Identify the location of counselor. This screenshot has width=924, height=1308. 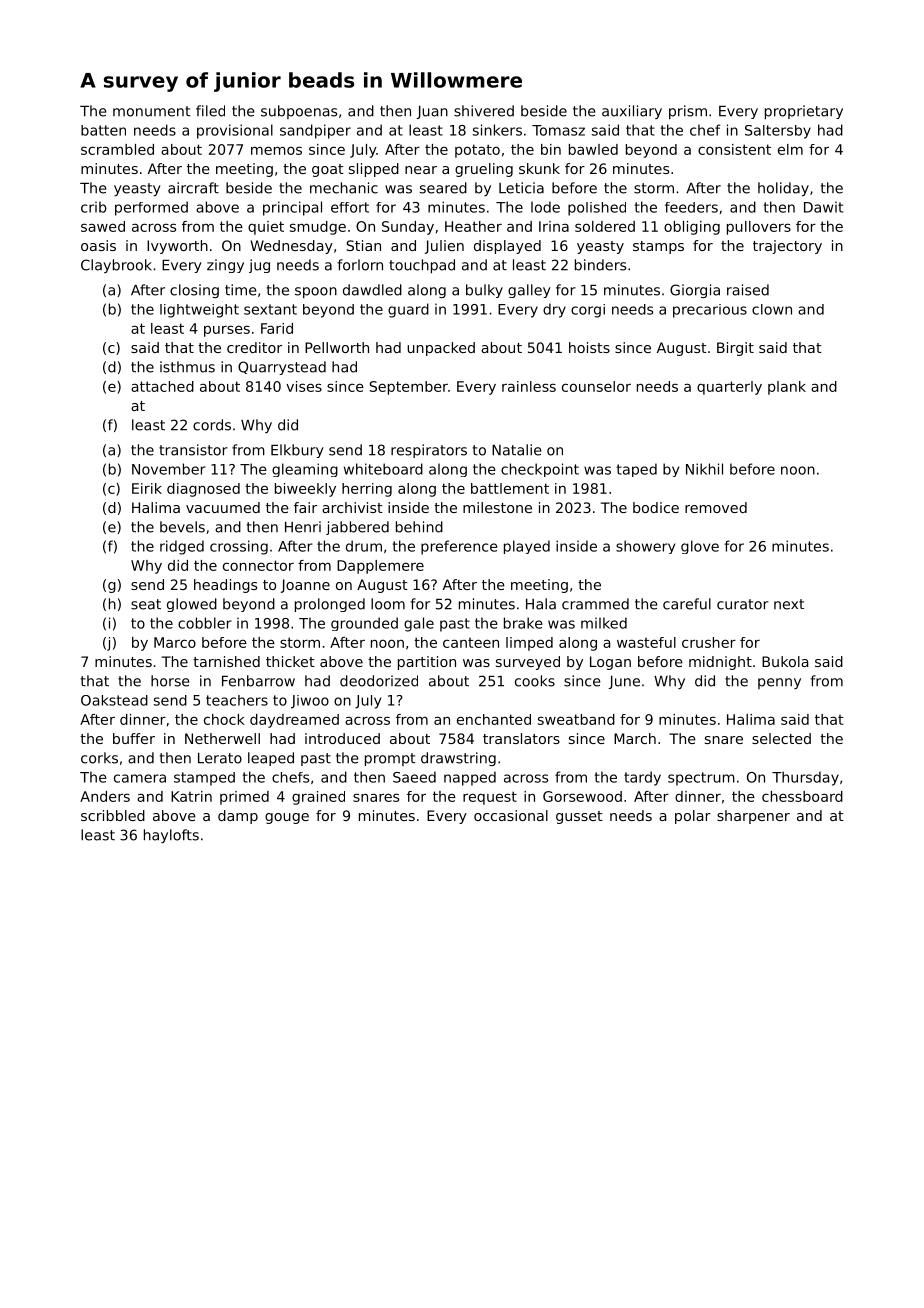
(596, 386).
